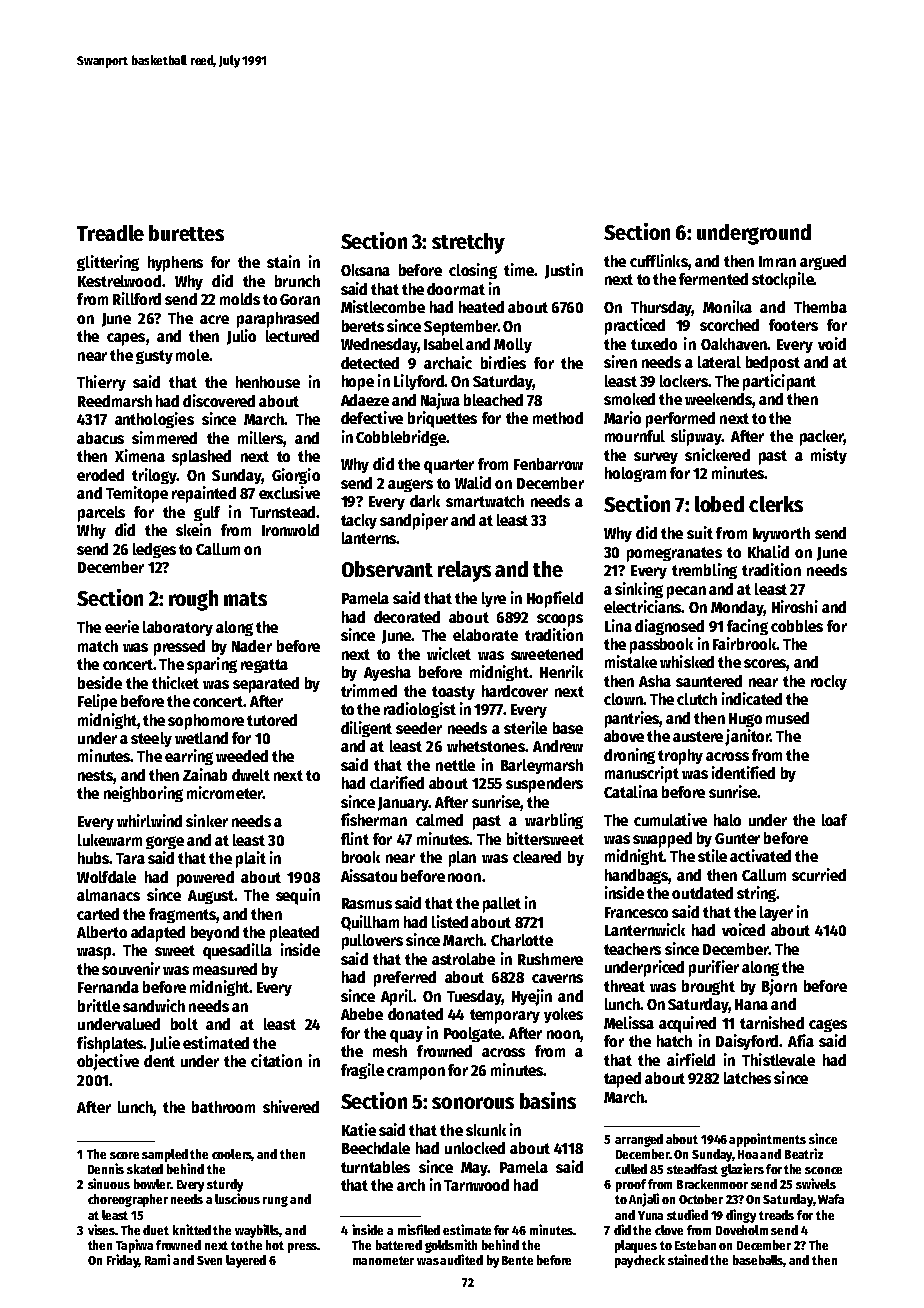 This document has width=924, height=1308. What do you see at coordinates (366, 729) in the document?
I see `diligent` at bounding box center [366, 729].
